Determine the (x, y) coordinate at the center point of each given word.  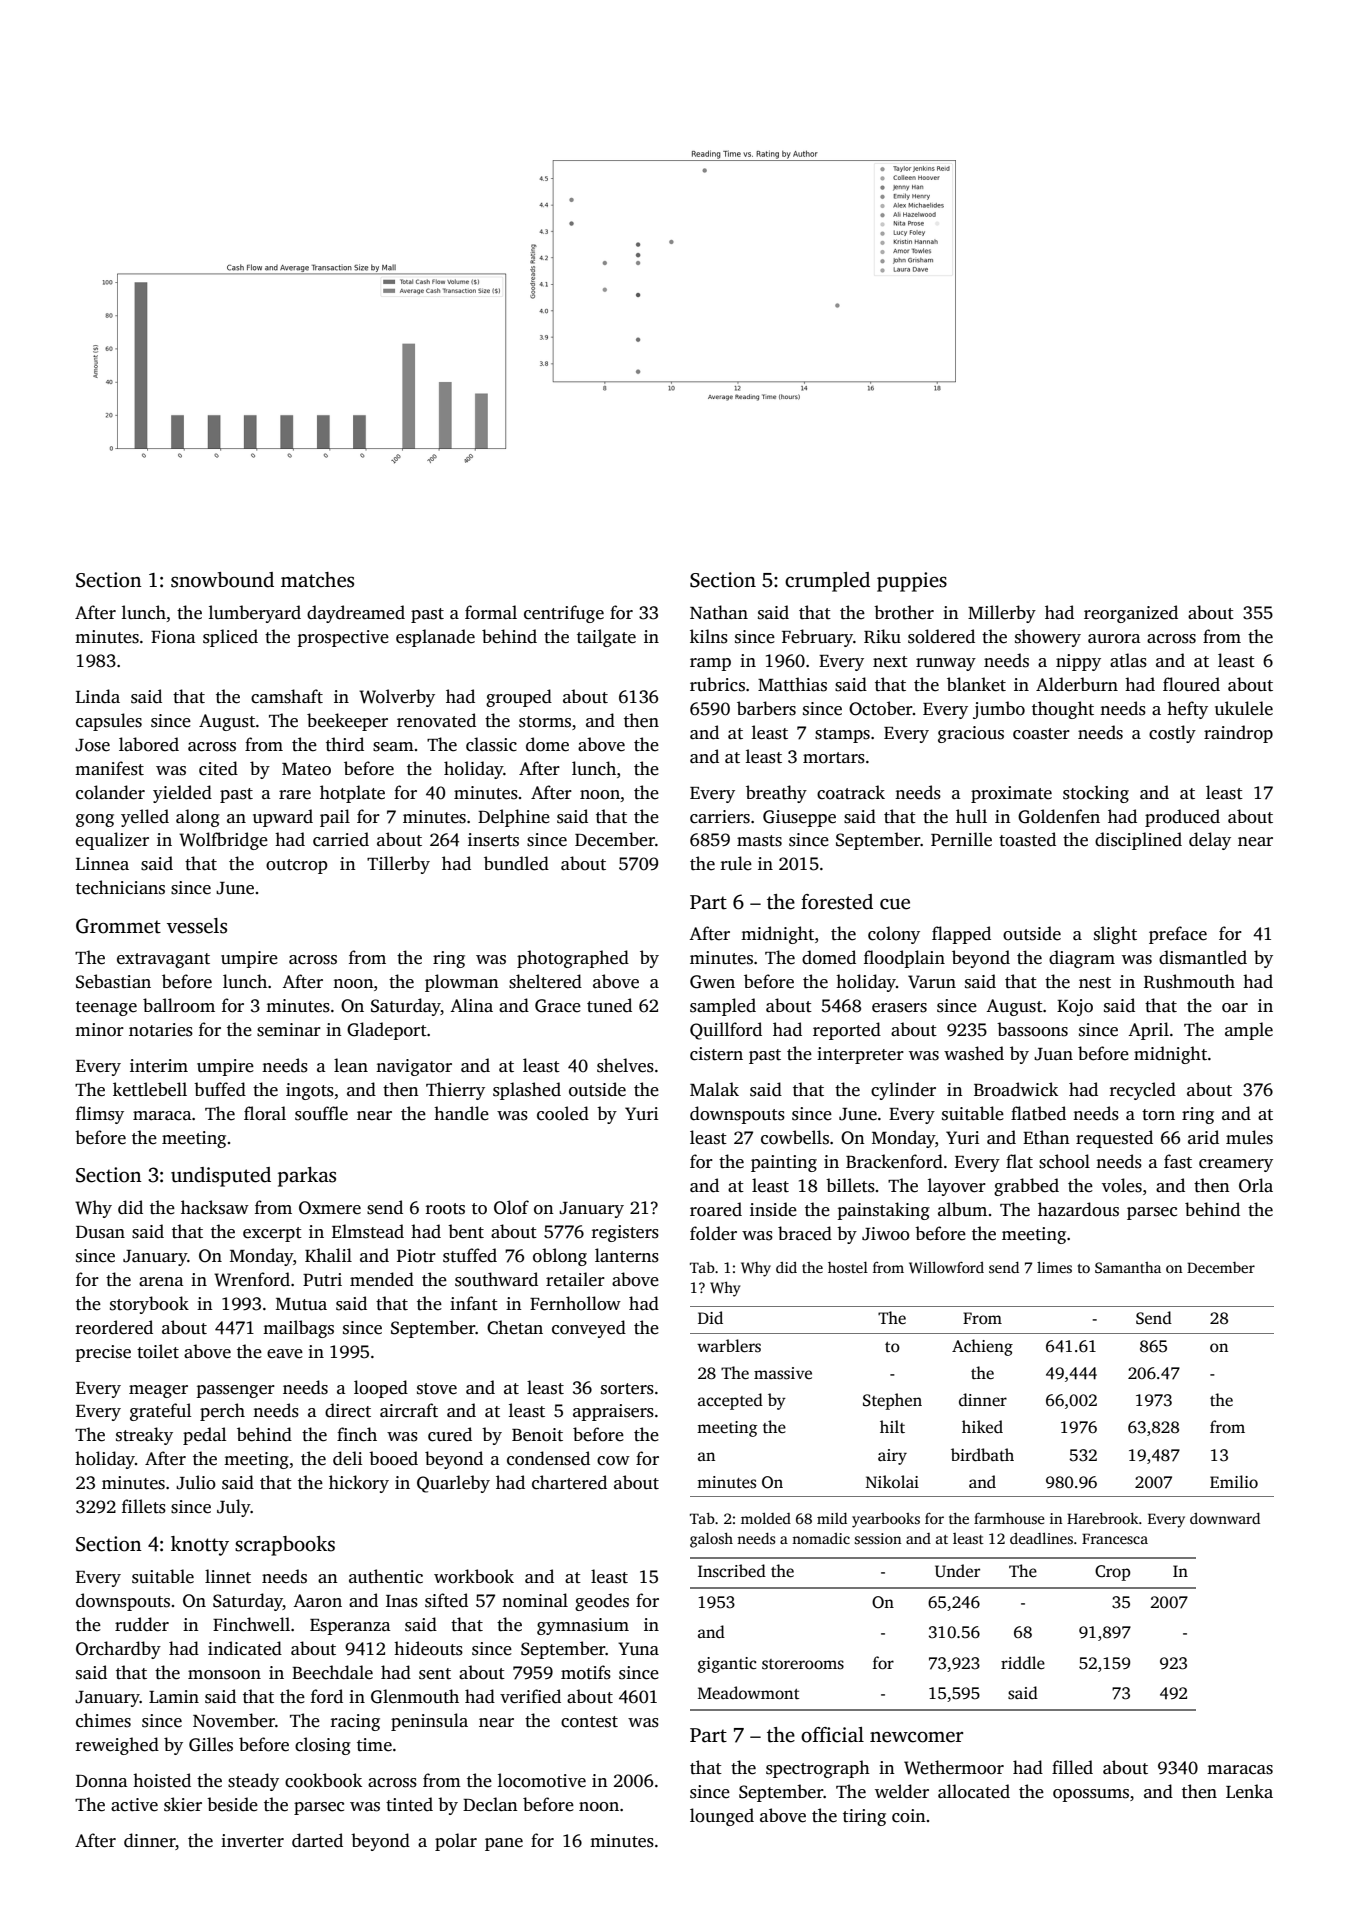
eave (285, 1354)
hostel (848, 1267)
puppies (912, 582)
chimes (103, 1720)
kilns (709, 636)
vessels (197, 926)
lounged (722, 1817)
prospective (343, 638)
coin (909, 1816)
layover (957, 1187)
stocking (1096, 794)
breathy (776, 794)
